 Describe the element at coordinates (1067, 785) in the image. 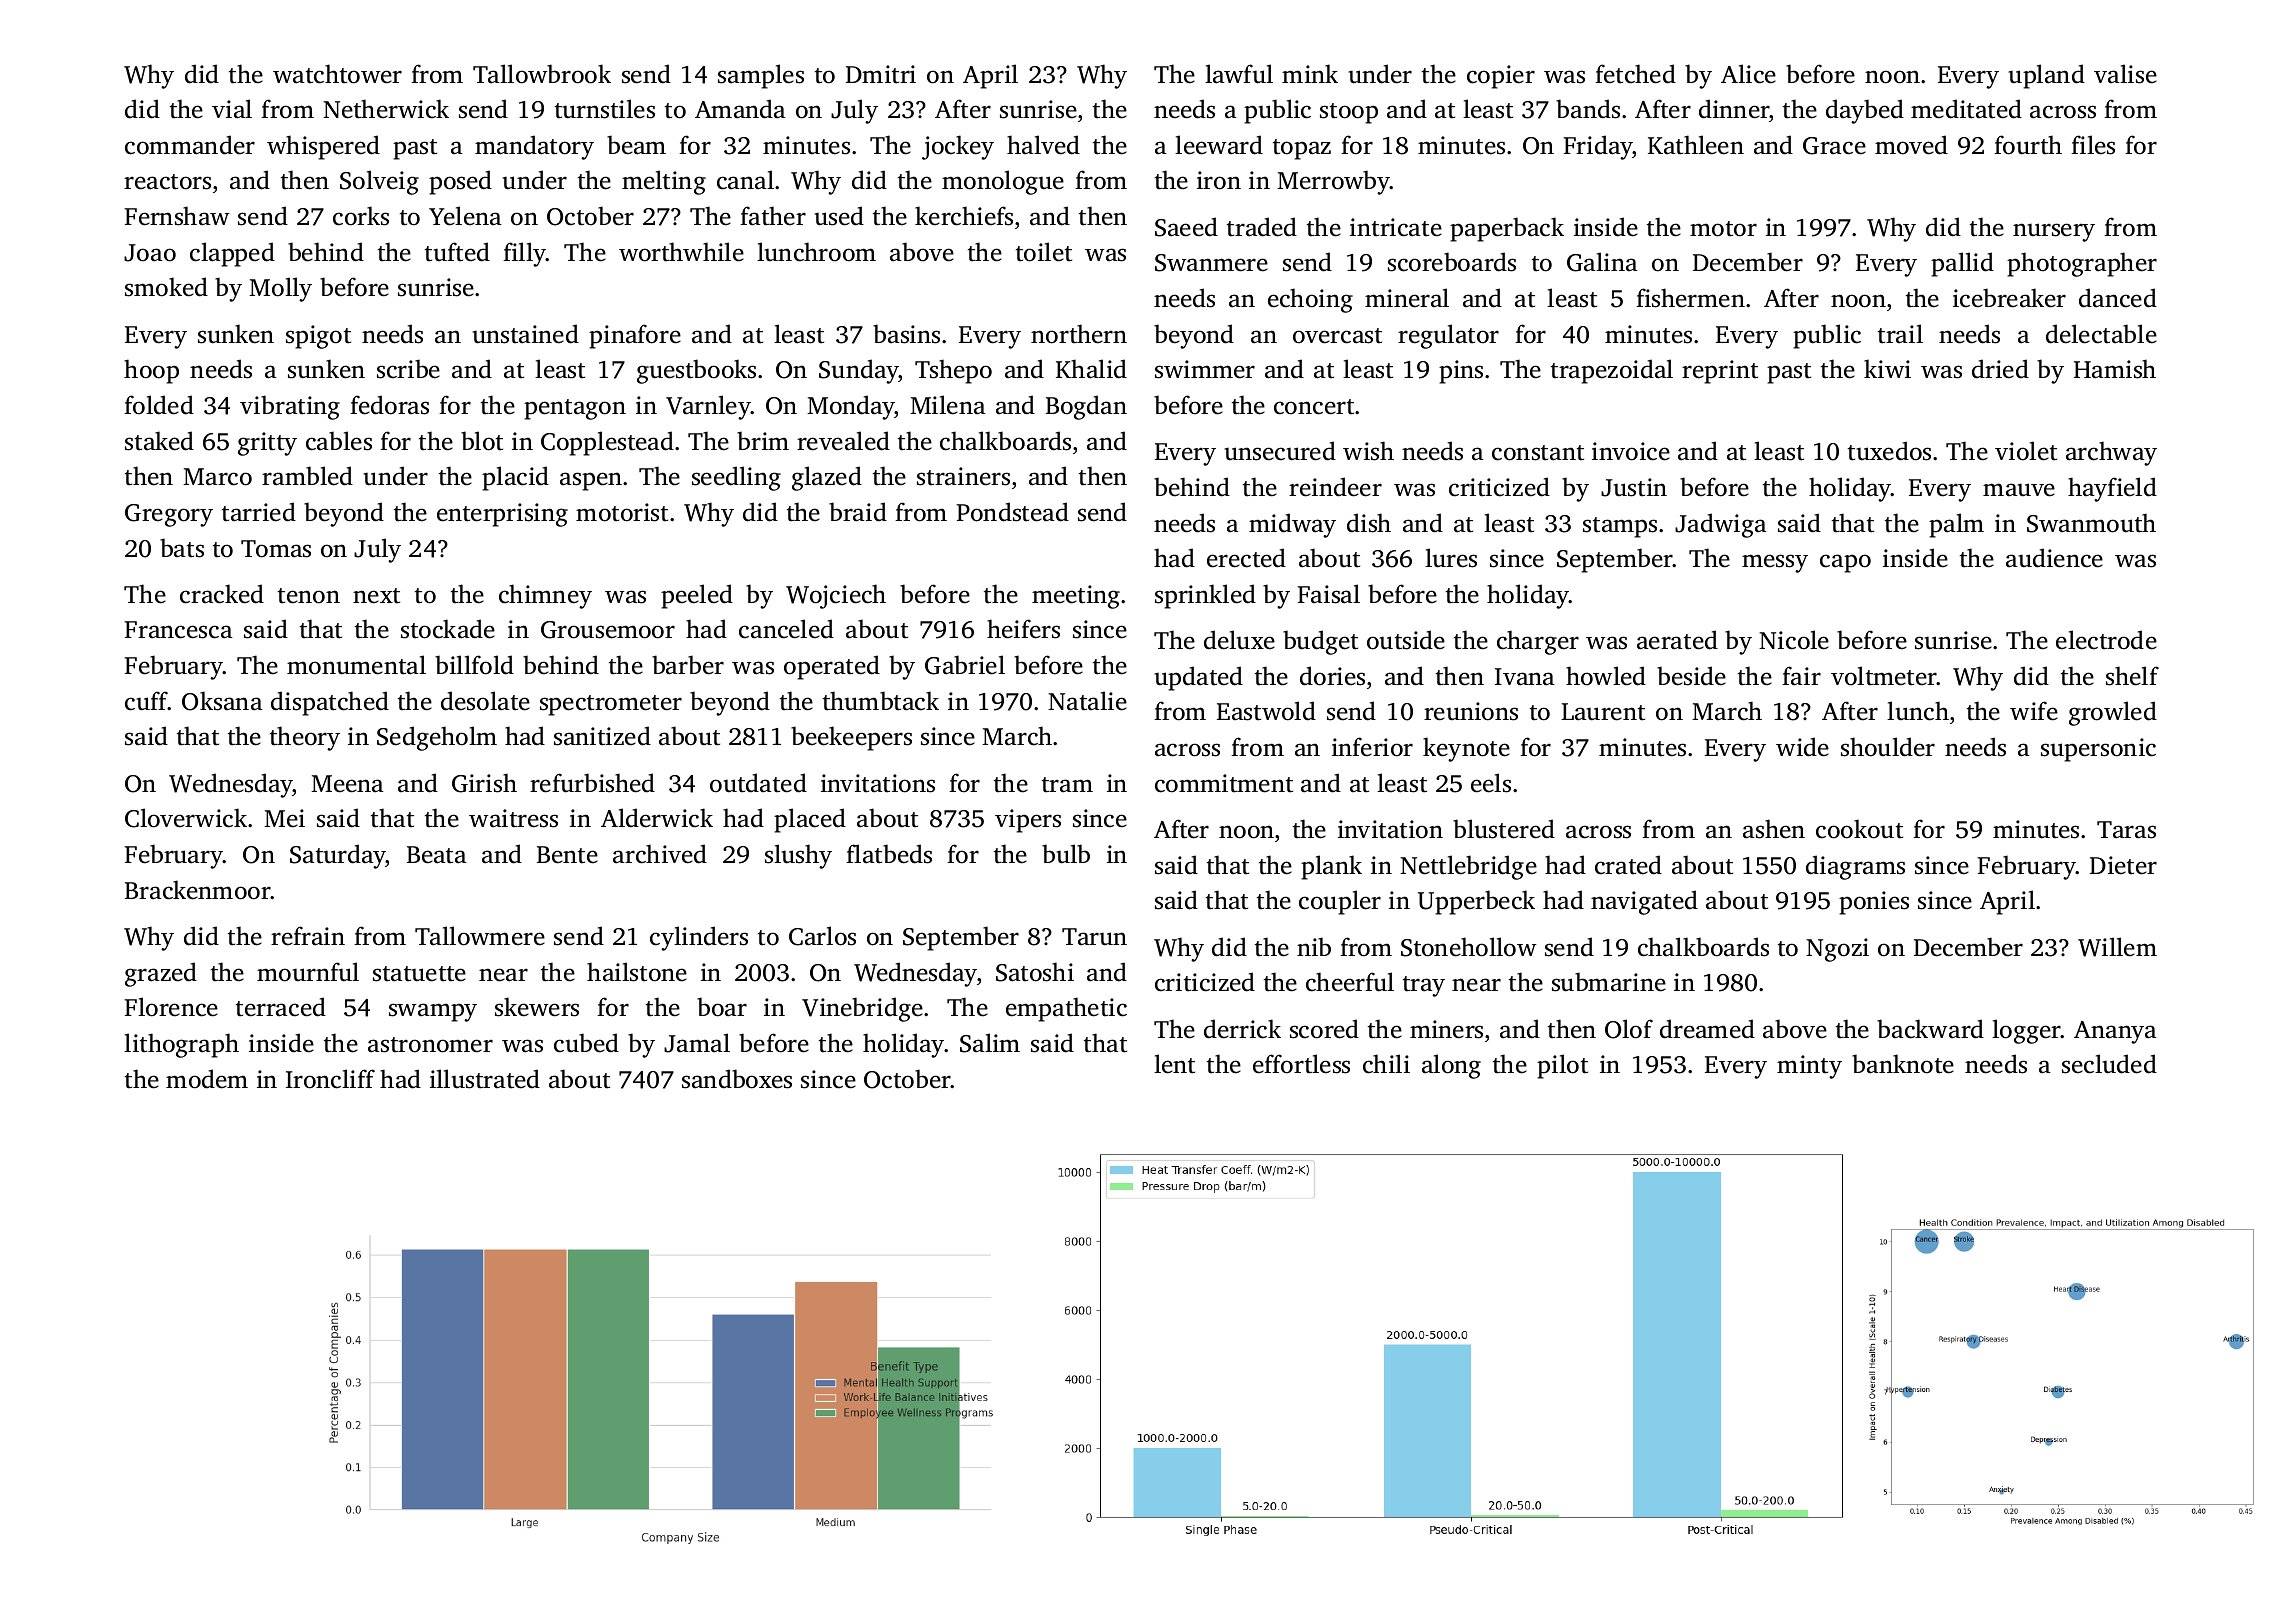

I see `tram` at that location.
